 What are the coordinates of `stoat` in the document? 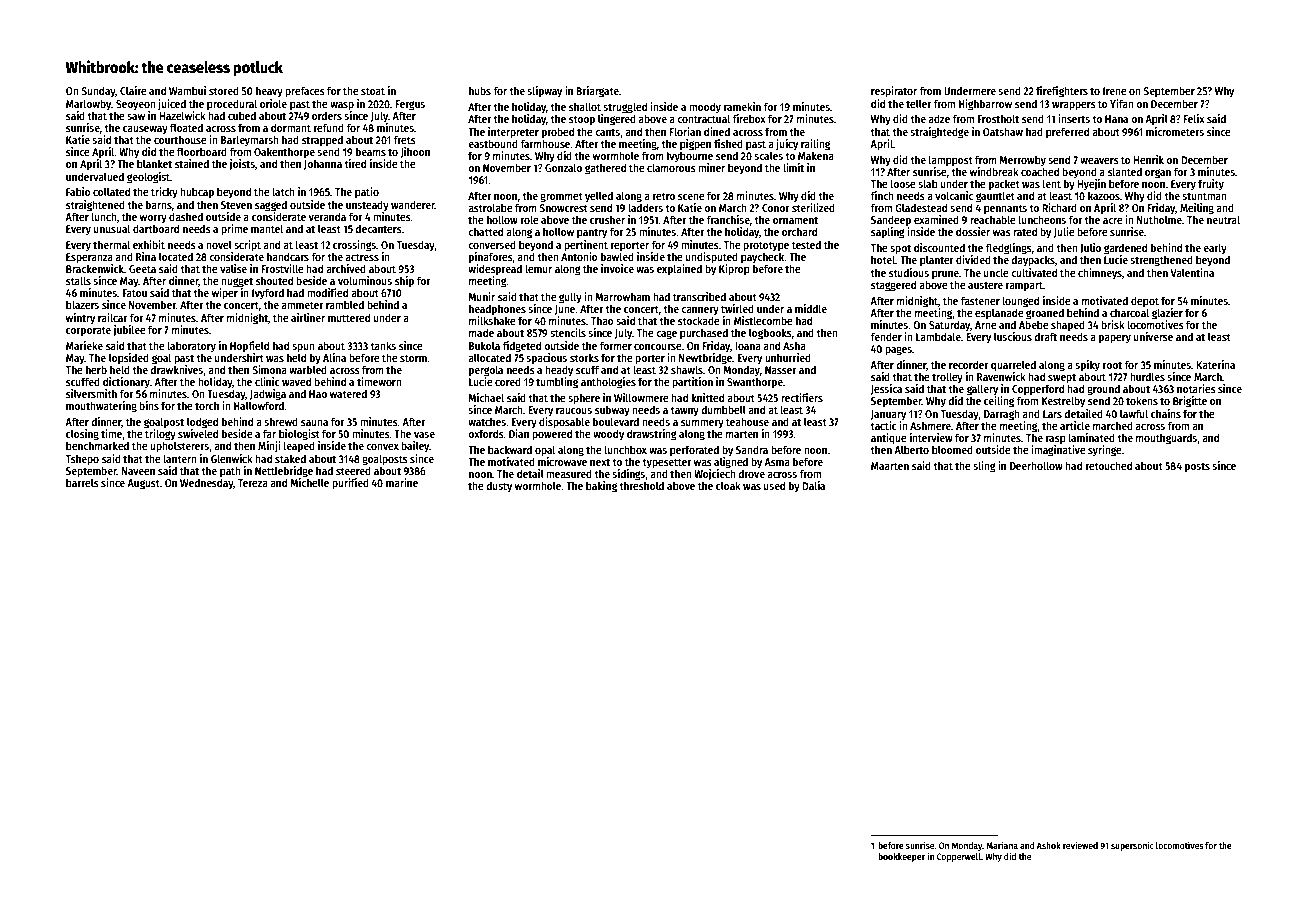 It's located at (373, 91).
